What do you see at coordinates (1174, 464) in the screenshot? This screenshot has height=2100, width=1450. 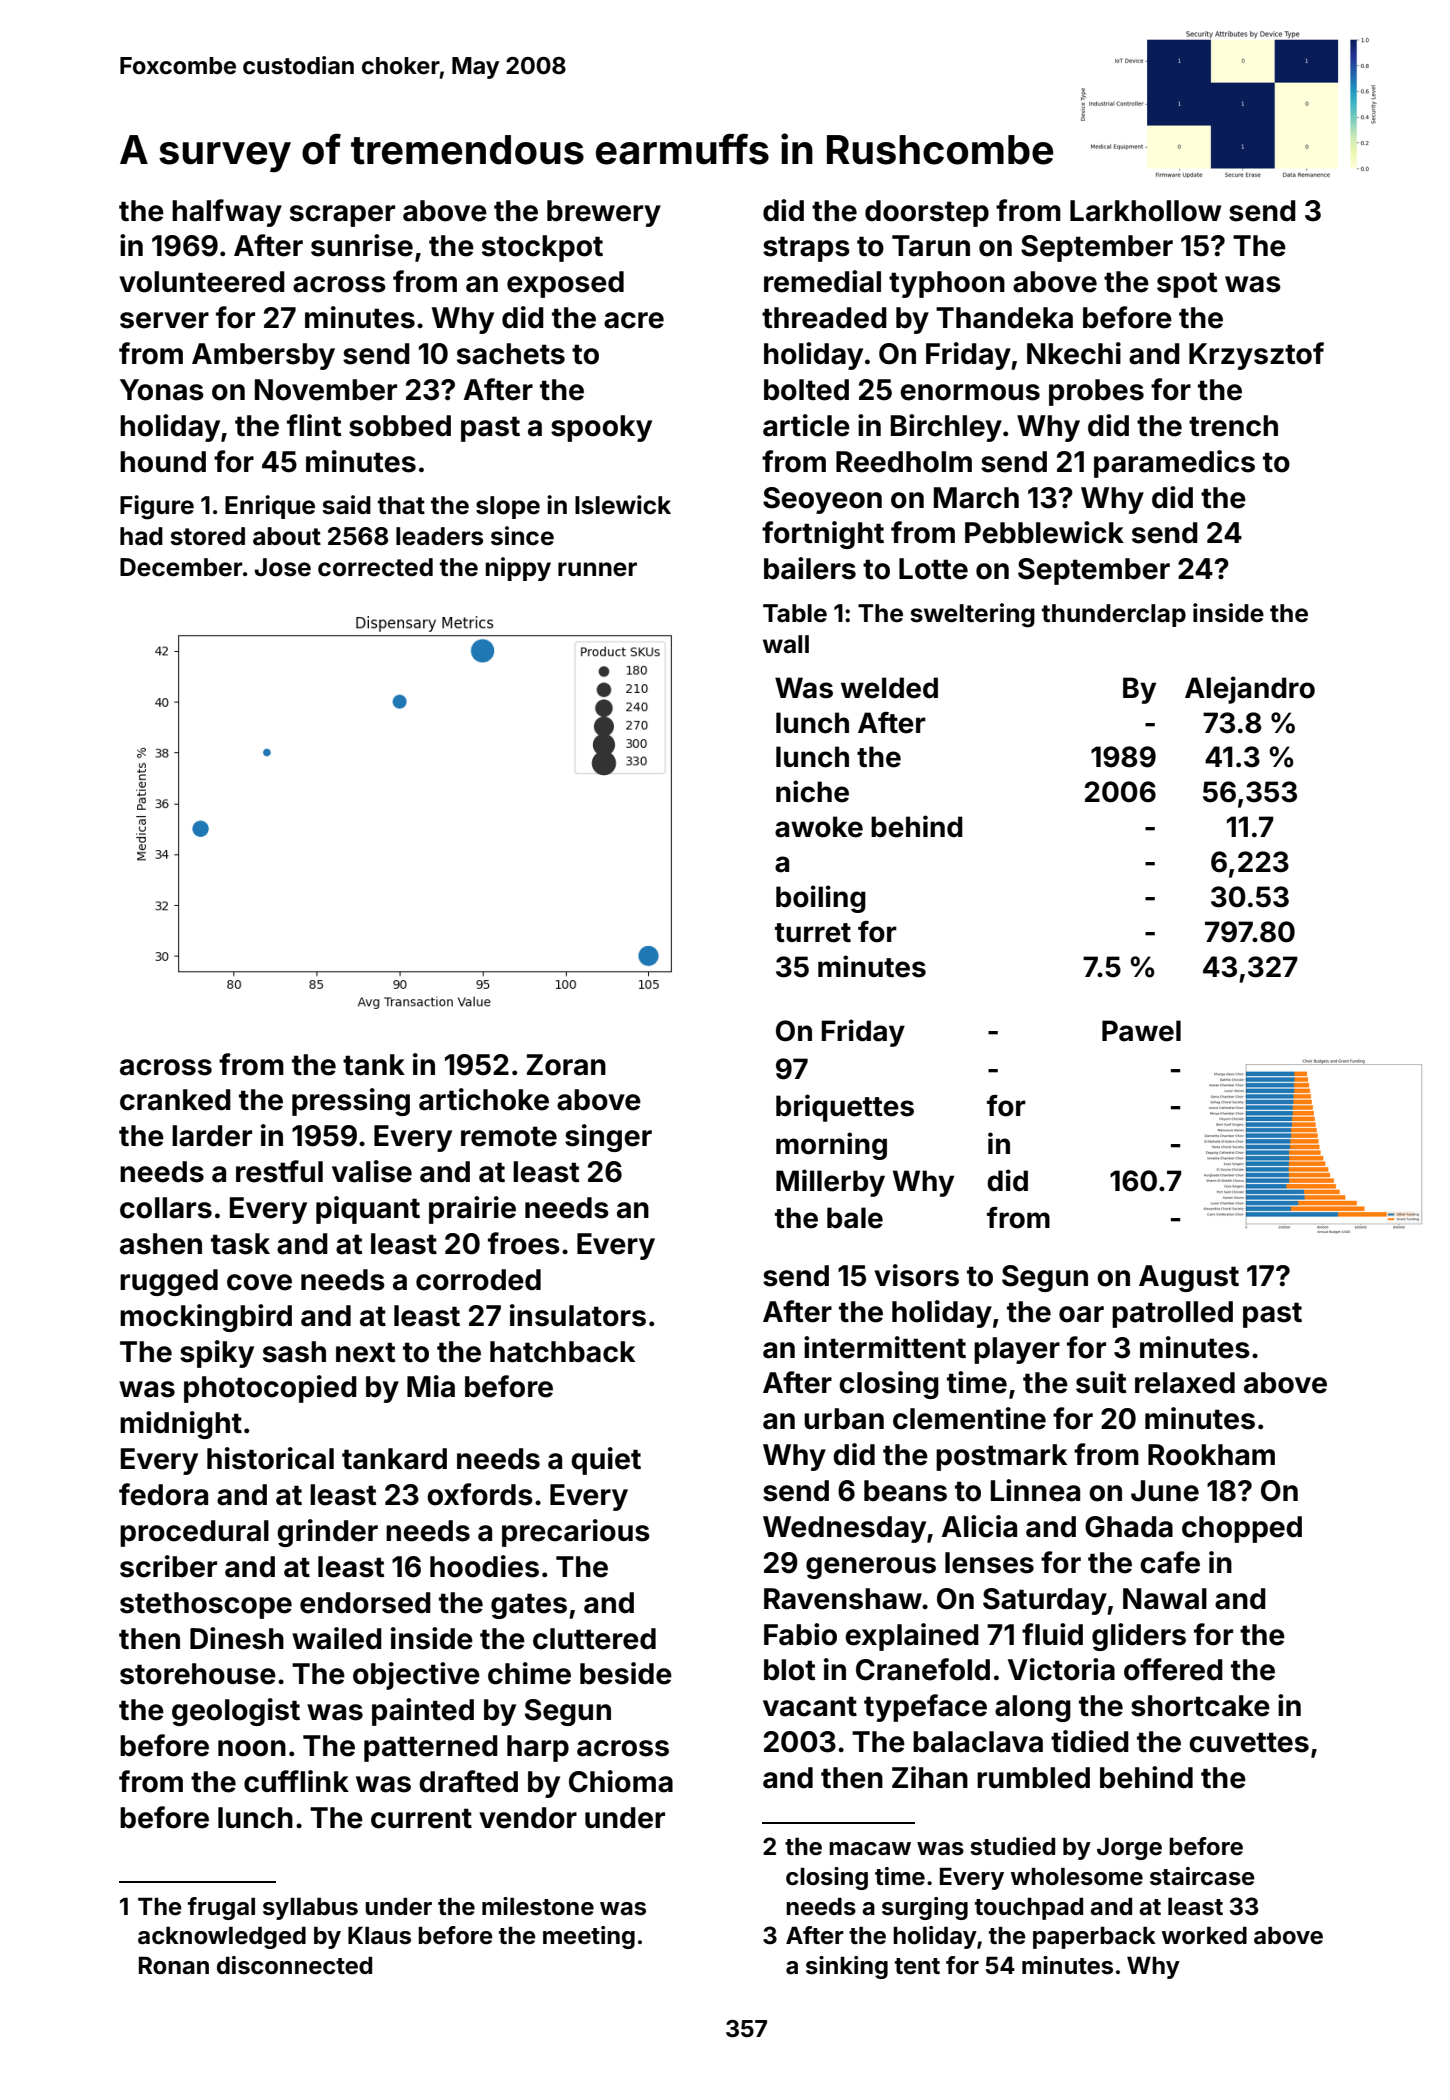 I see `paramedics` at bounding box center [1174, 464].
